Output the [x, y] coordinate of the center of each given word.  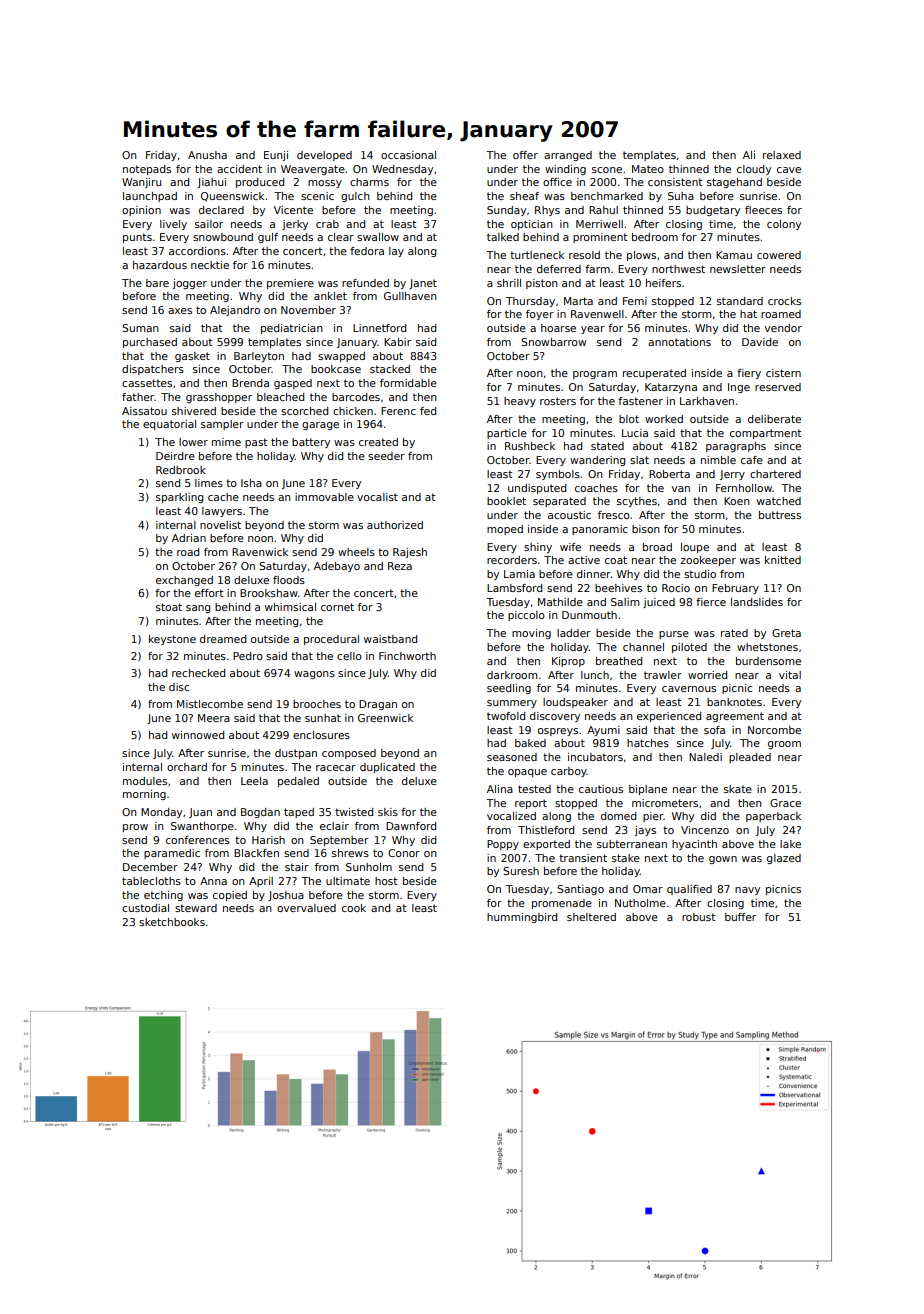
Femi [635, 301]
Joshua [286, 896]
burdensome [768, 661]
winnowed [198, 735]
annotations [679, 342]
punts [137, 238]
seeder [386, 456]
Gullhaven [410, 296]
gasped [293, 384]
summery [512, 704]
